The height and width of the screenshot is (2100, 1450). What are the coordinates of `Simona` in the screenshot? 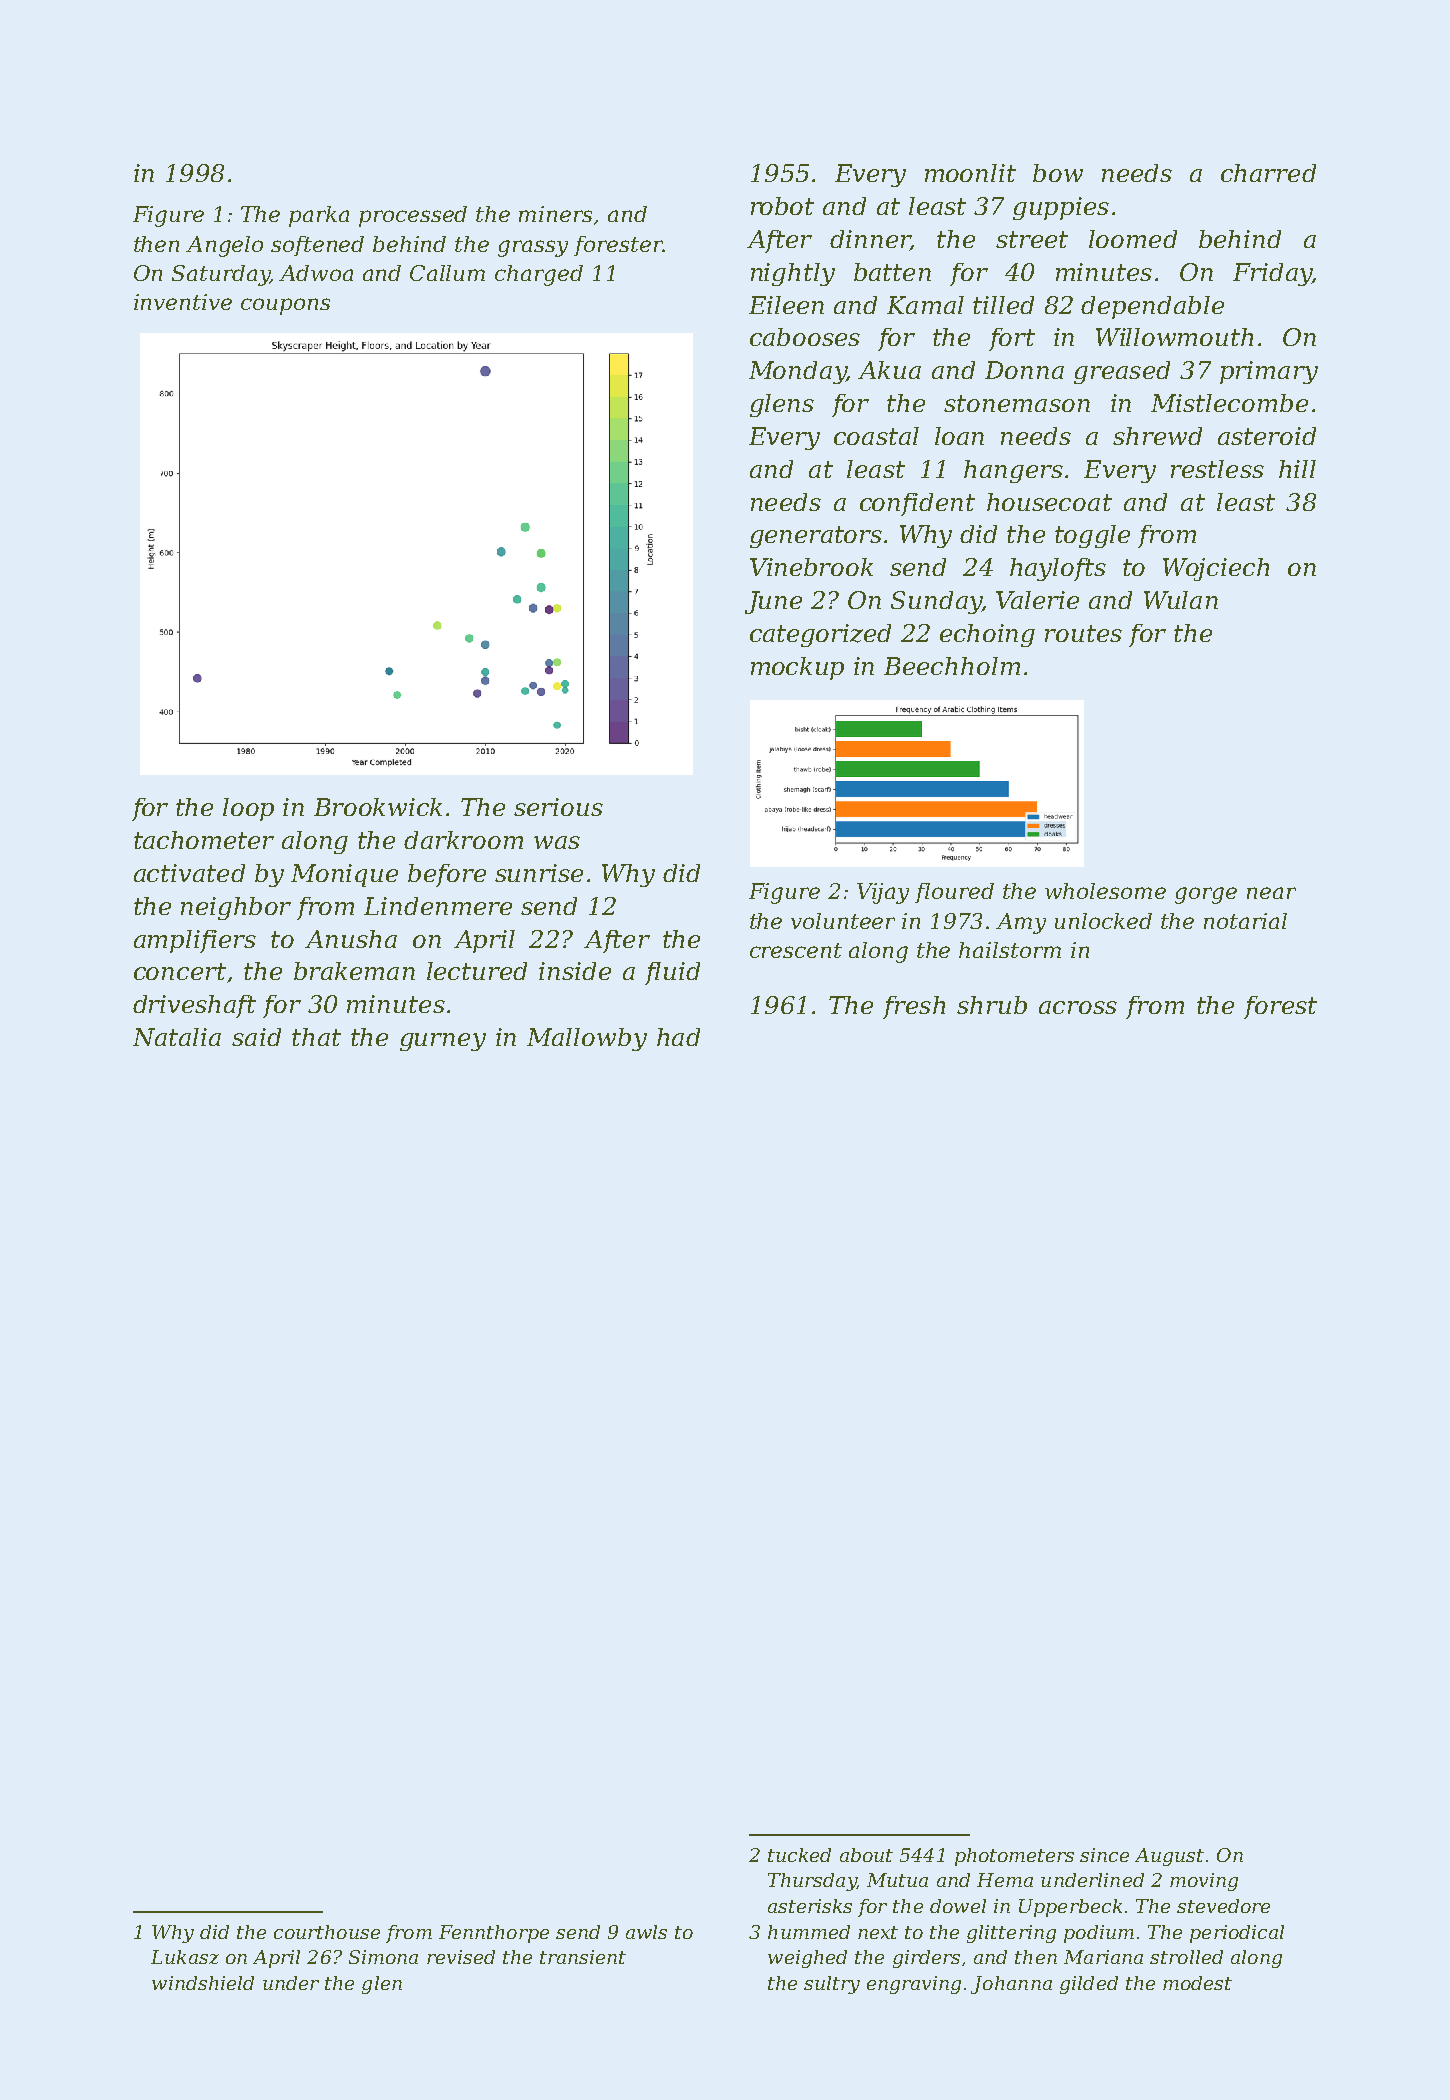 It's located at (383, 1957).
